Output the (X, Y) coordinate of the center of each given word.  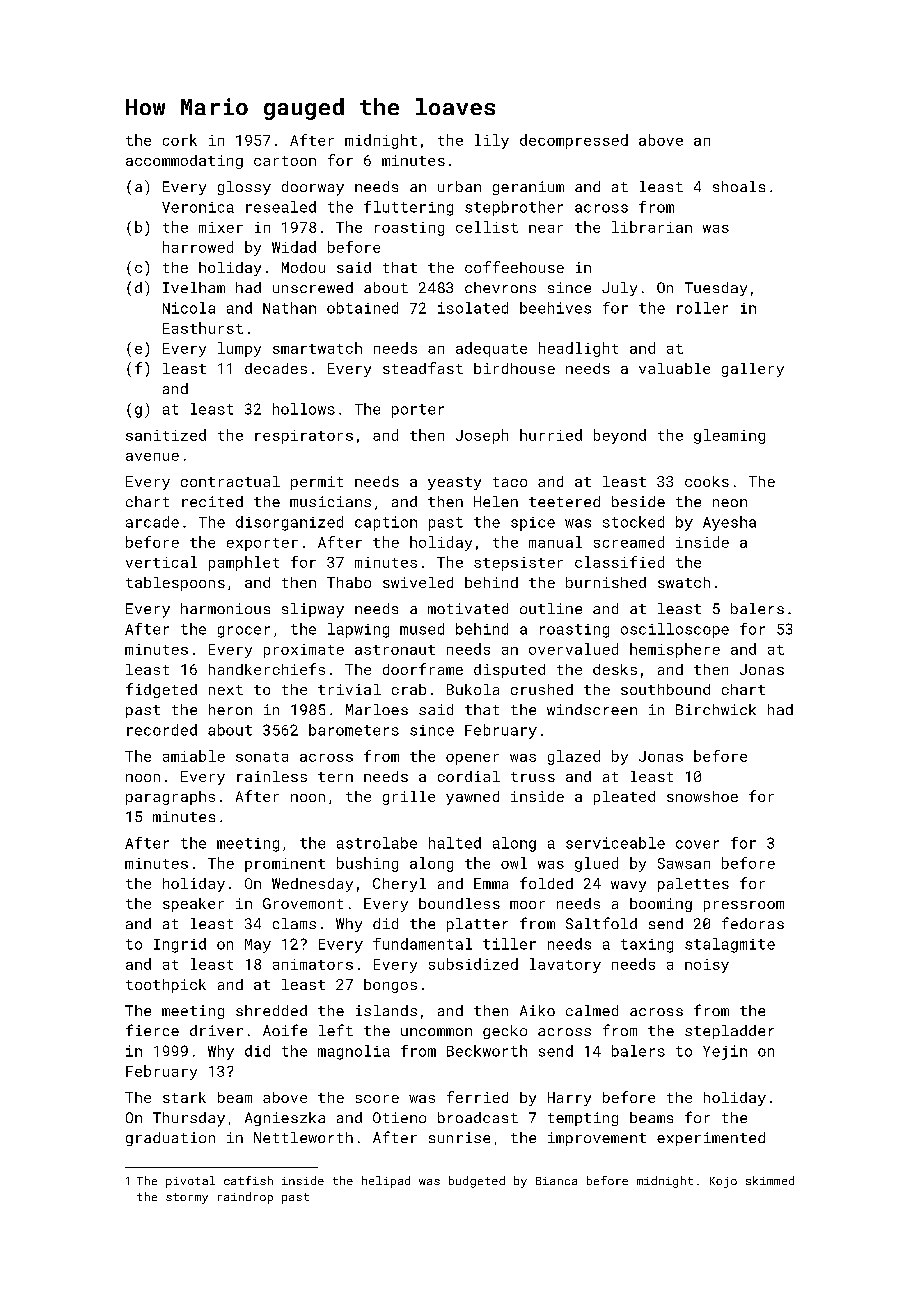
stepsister (518, 564)
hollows (304, 409)
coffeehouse (514, 267)
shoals (739, 186)
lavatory (565, 965)
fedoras (753, 923)
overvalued (573, 649)
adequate (491, 349)
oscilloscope (675, 630)
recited (212, 501)
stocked (633, 522)
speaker (193, 905)
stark (184, 1097)
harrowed (198, 247)
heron (230, 709)
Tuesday (716, 289)
